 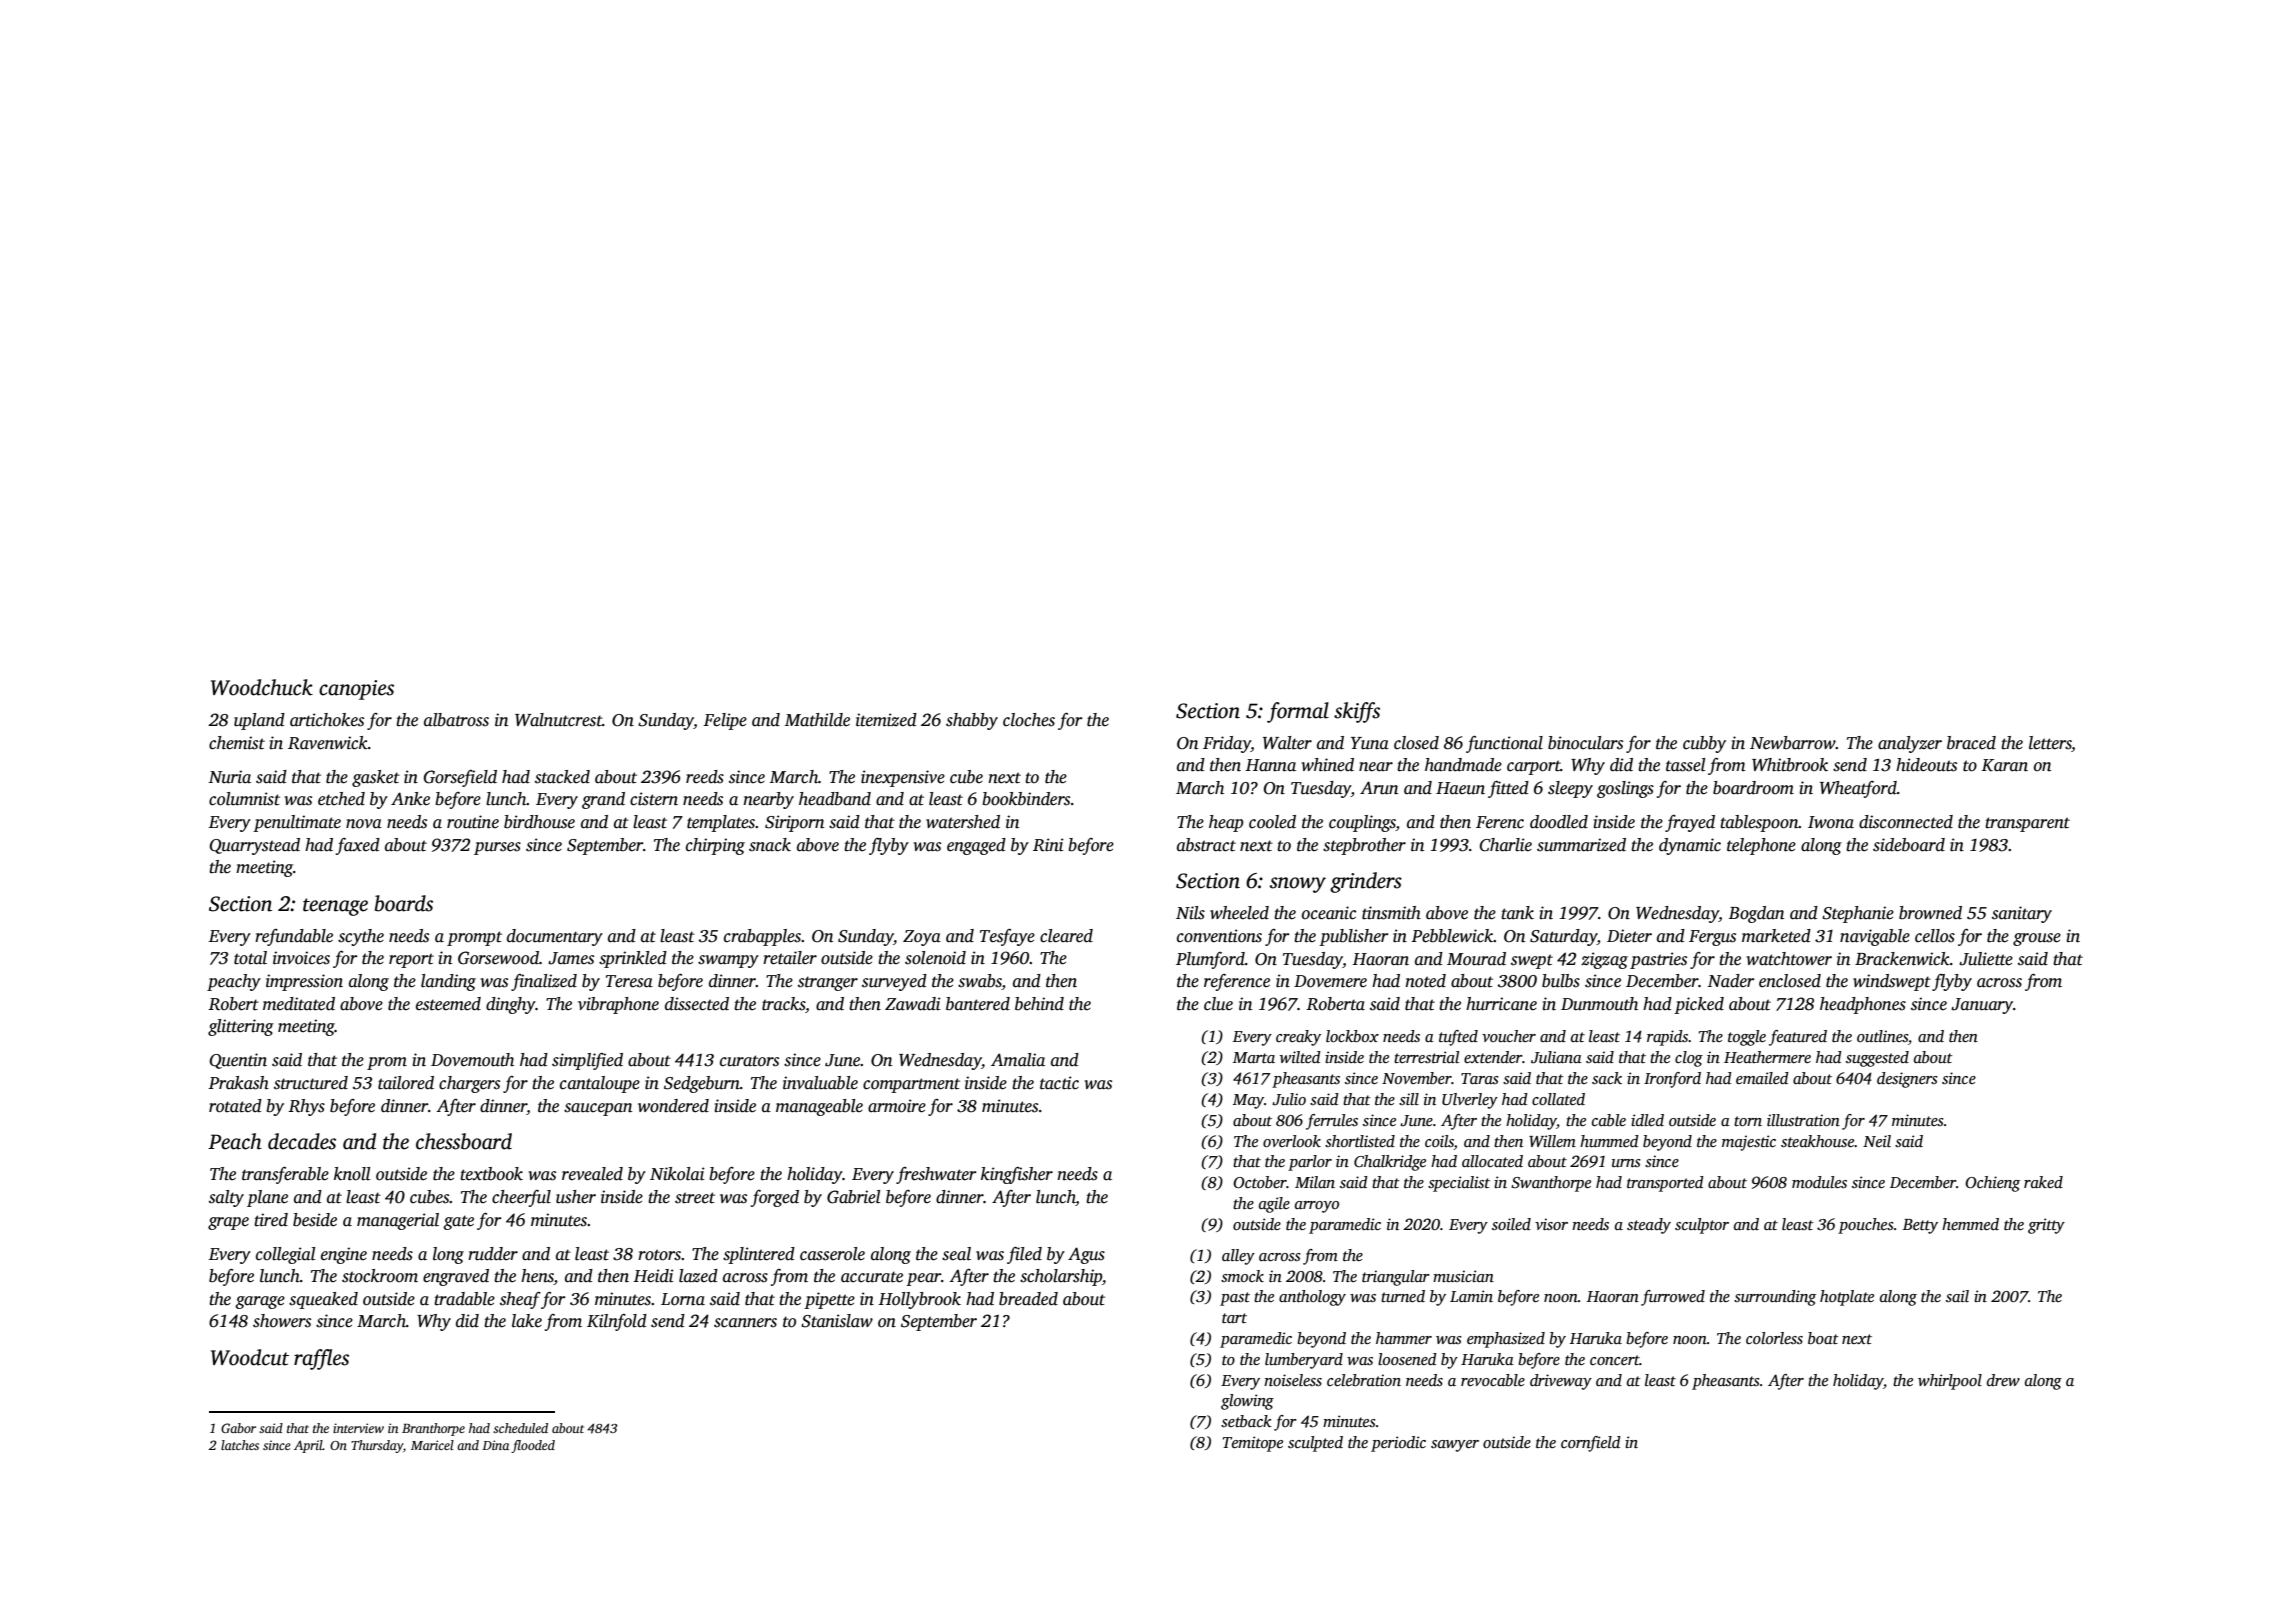 I want to click on Temitope, so click(x=1253, y=1444).
